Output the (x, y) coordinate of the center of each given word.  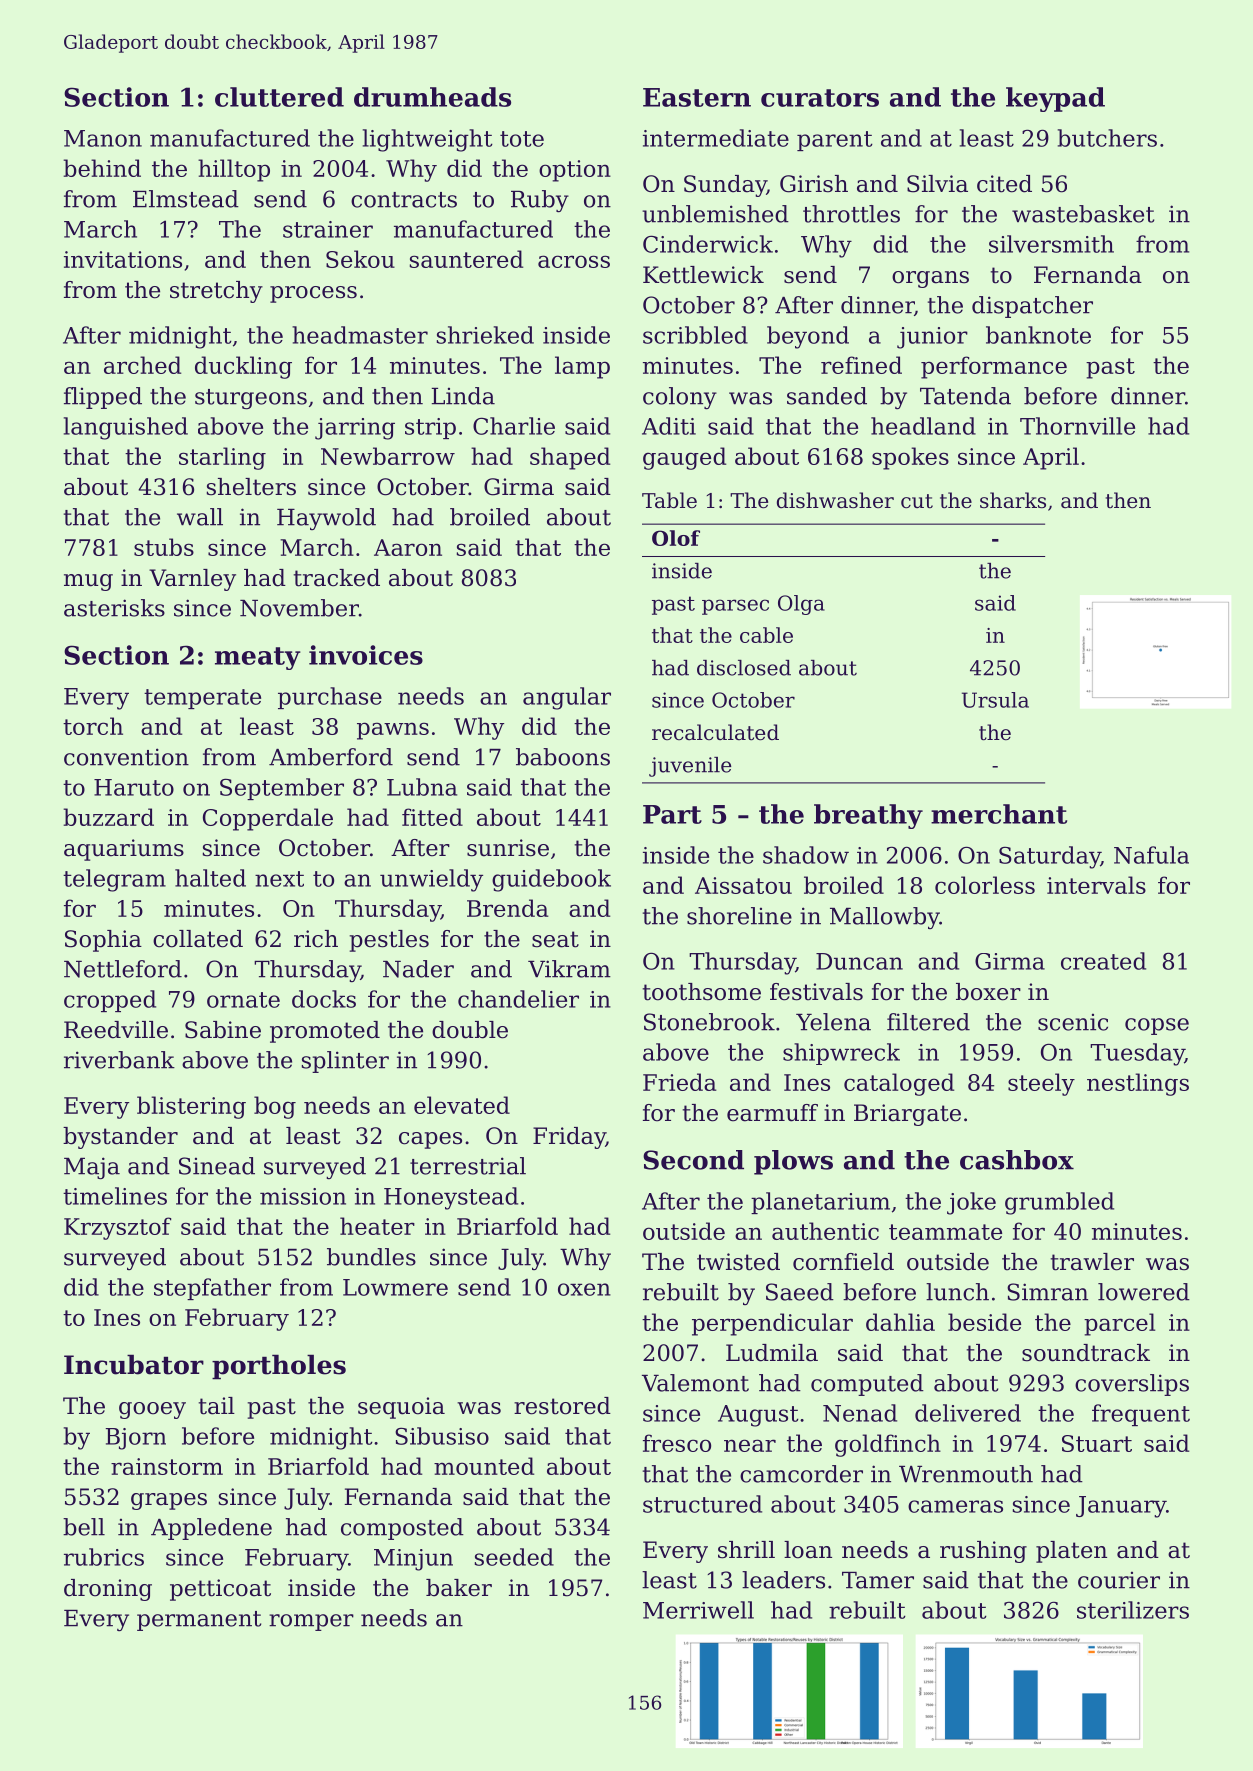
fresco (677, 1443)
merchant (999, 814)
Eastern (697, 97)
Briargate (907, 1115)
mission (303, 1196)
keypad (1055, 99)
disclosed (744, 668)
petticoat (220, 1590)
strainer (328, 229)
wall (200, 517)
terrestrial (468, 1166)
